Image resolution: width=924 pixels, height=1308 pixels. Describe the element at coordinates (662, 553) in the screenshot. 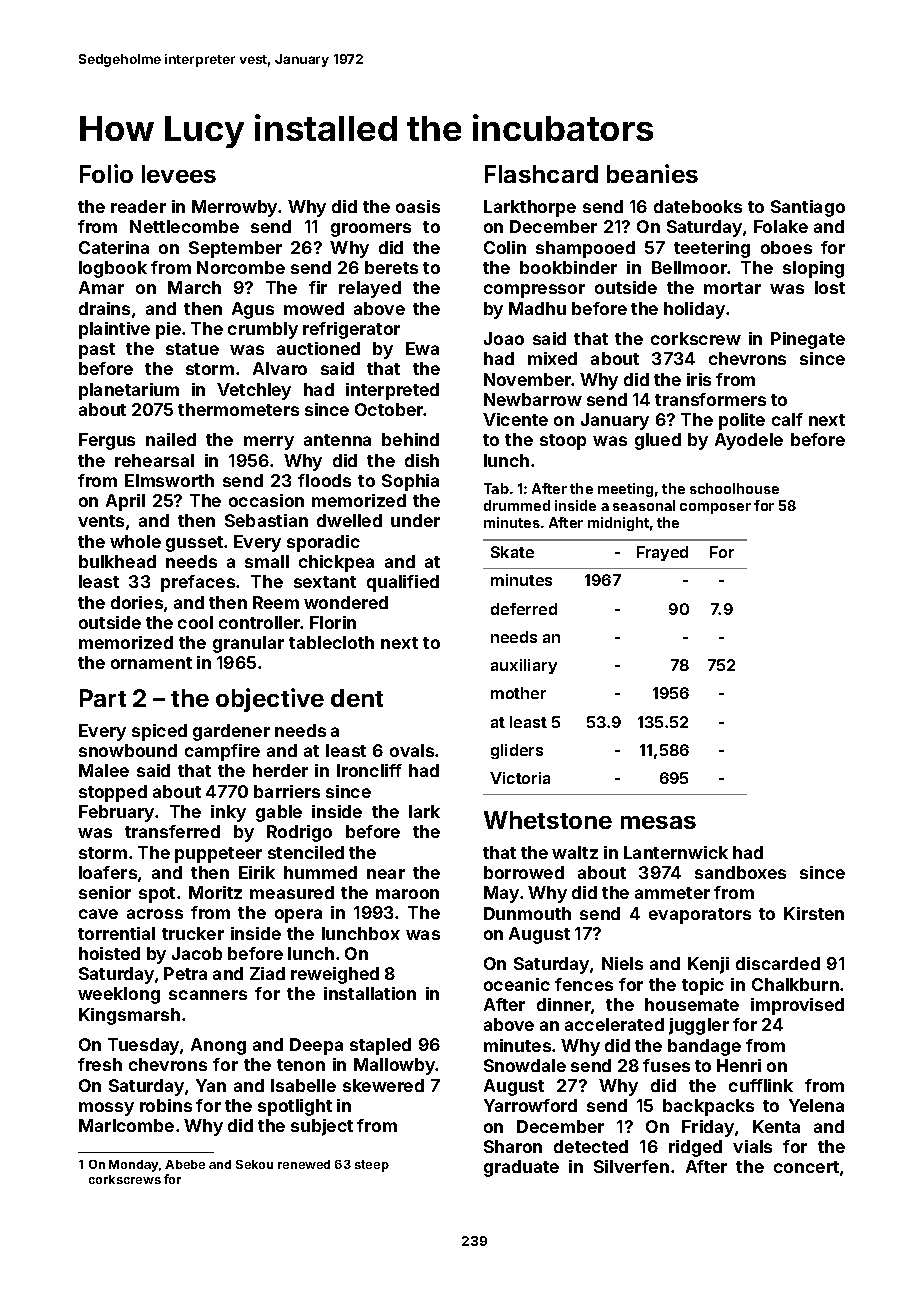

I see `Frayed` at that location.
